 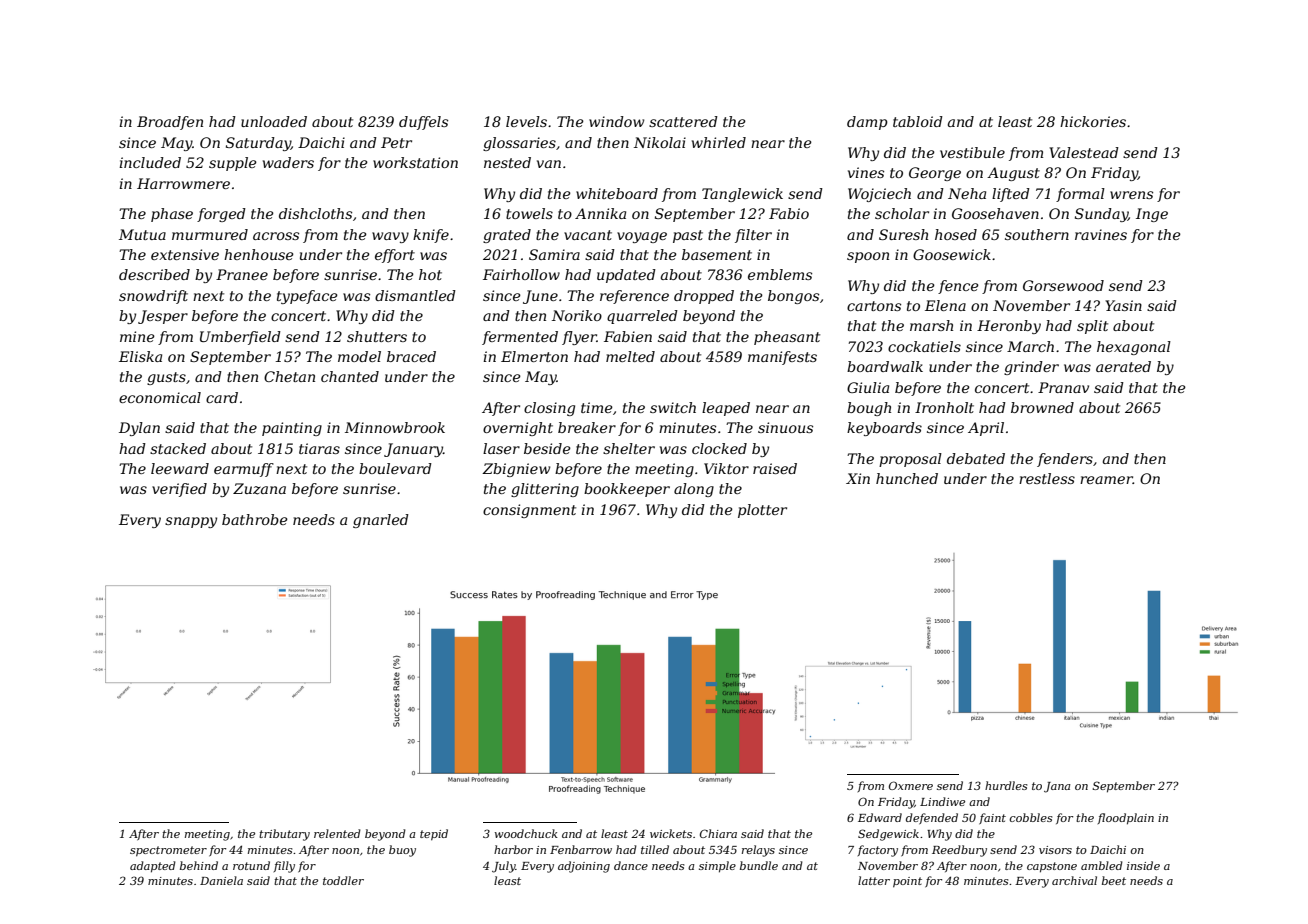 What do you see at coordinates (1042, 407) in the document?
I see `browned` at bounding box center [1042, 407].
